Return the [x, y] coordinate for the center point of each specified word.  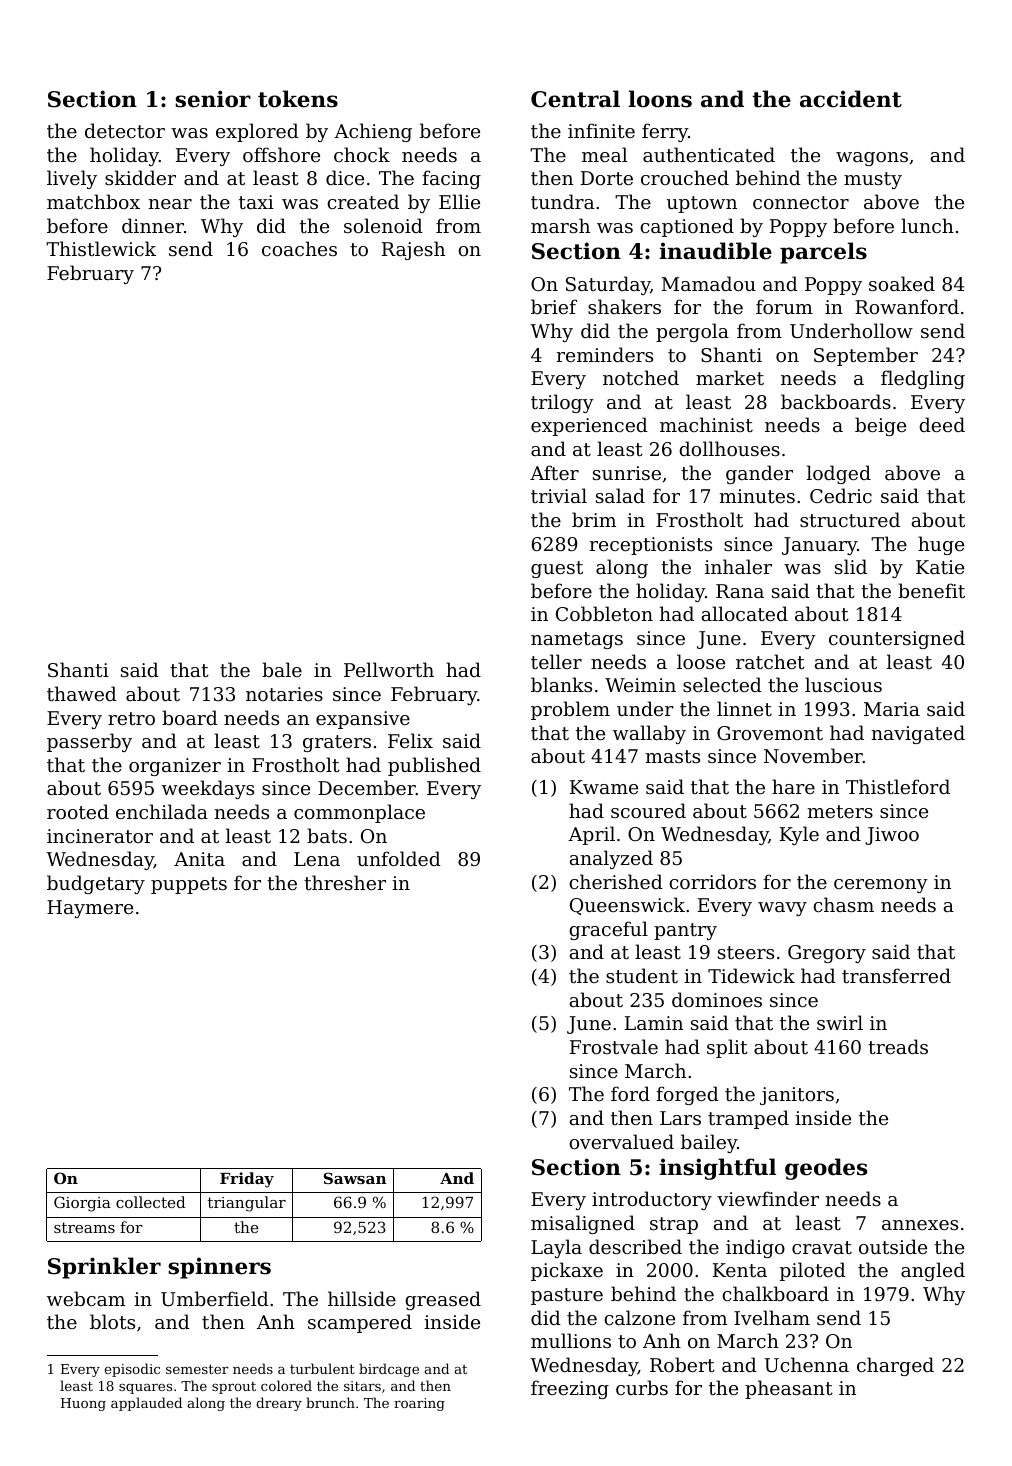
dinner [153, 225]
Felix [410, 740]
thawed [82, 693]
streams [84, 1227]
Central [575, 99]
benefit [931, 590]
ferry [665, 132]
